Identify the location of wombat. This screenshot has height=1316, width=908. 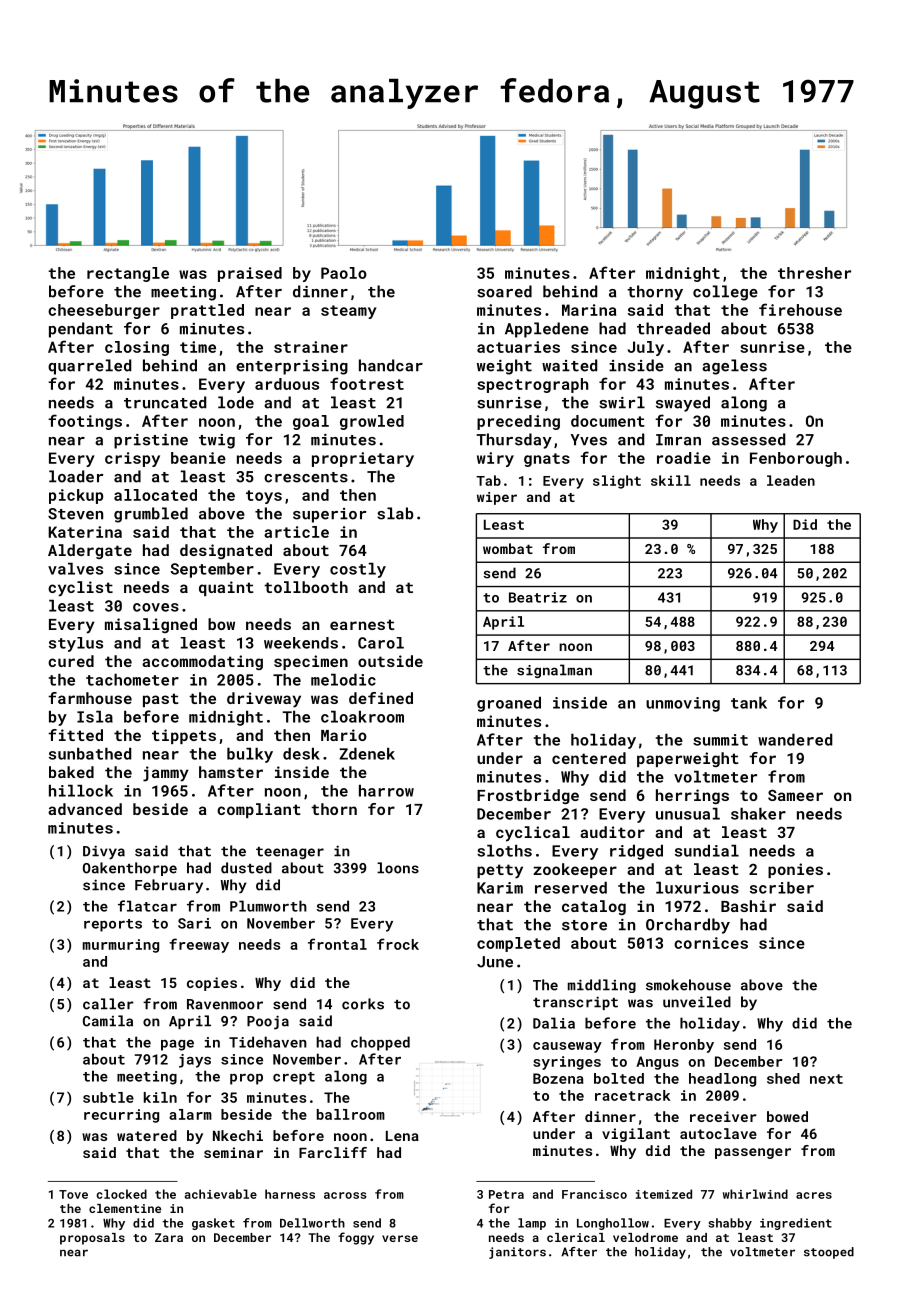
(508, 548).
